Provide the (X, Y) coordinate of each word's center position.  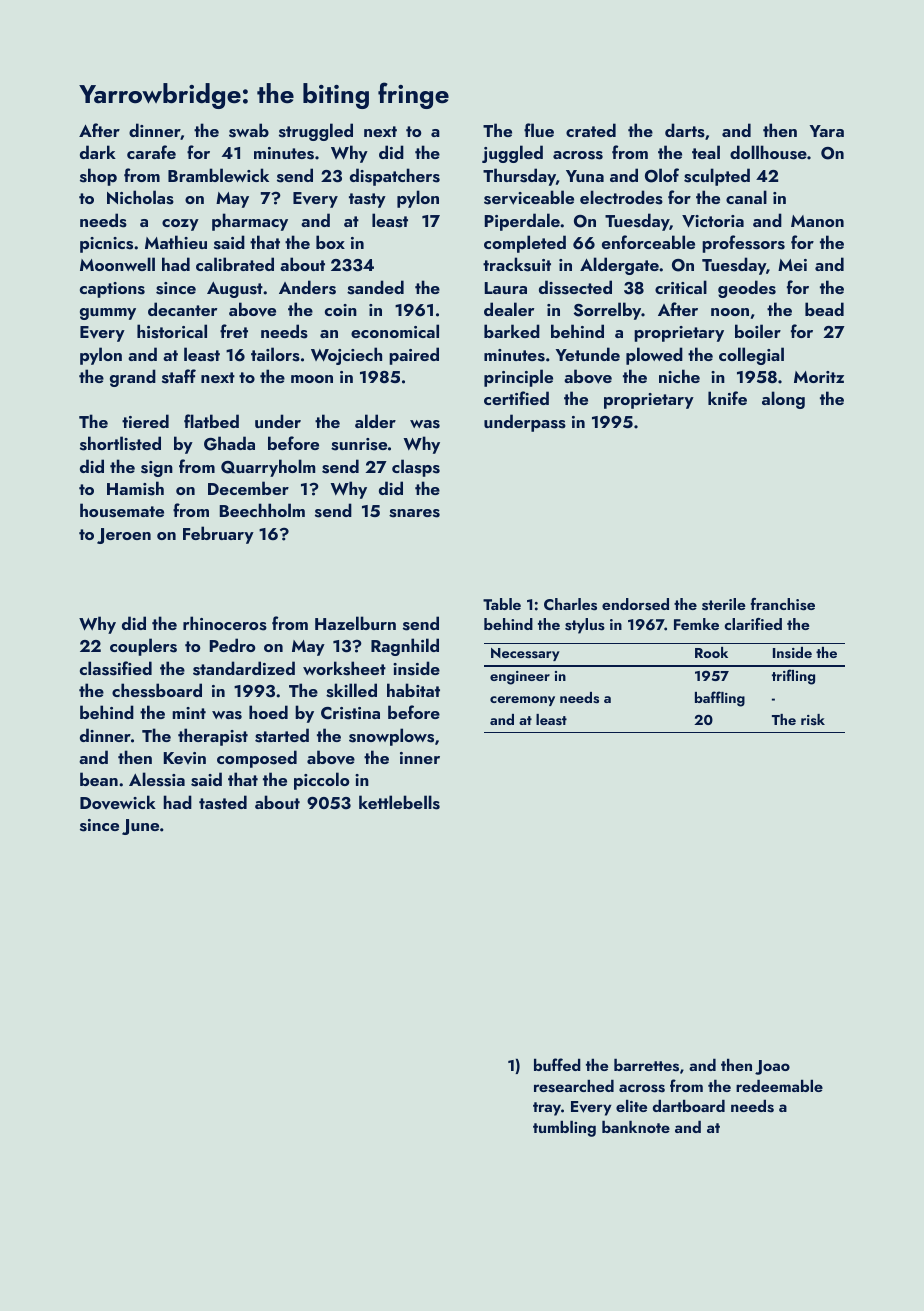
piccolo (321, 781)
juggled (512, 154)
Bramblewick (218, 175)
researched (574, 1086)
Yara (827, 131)
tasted (223, 802)
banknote (636, 1126)
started (282, 735)
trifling (793, 677)
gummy (108, 314)
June (140, 827)
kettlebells (399, 802)
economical (395, 331)
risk (813, 719)
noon (730, 312)
